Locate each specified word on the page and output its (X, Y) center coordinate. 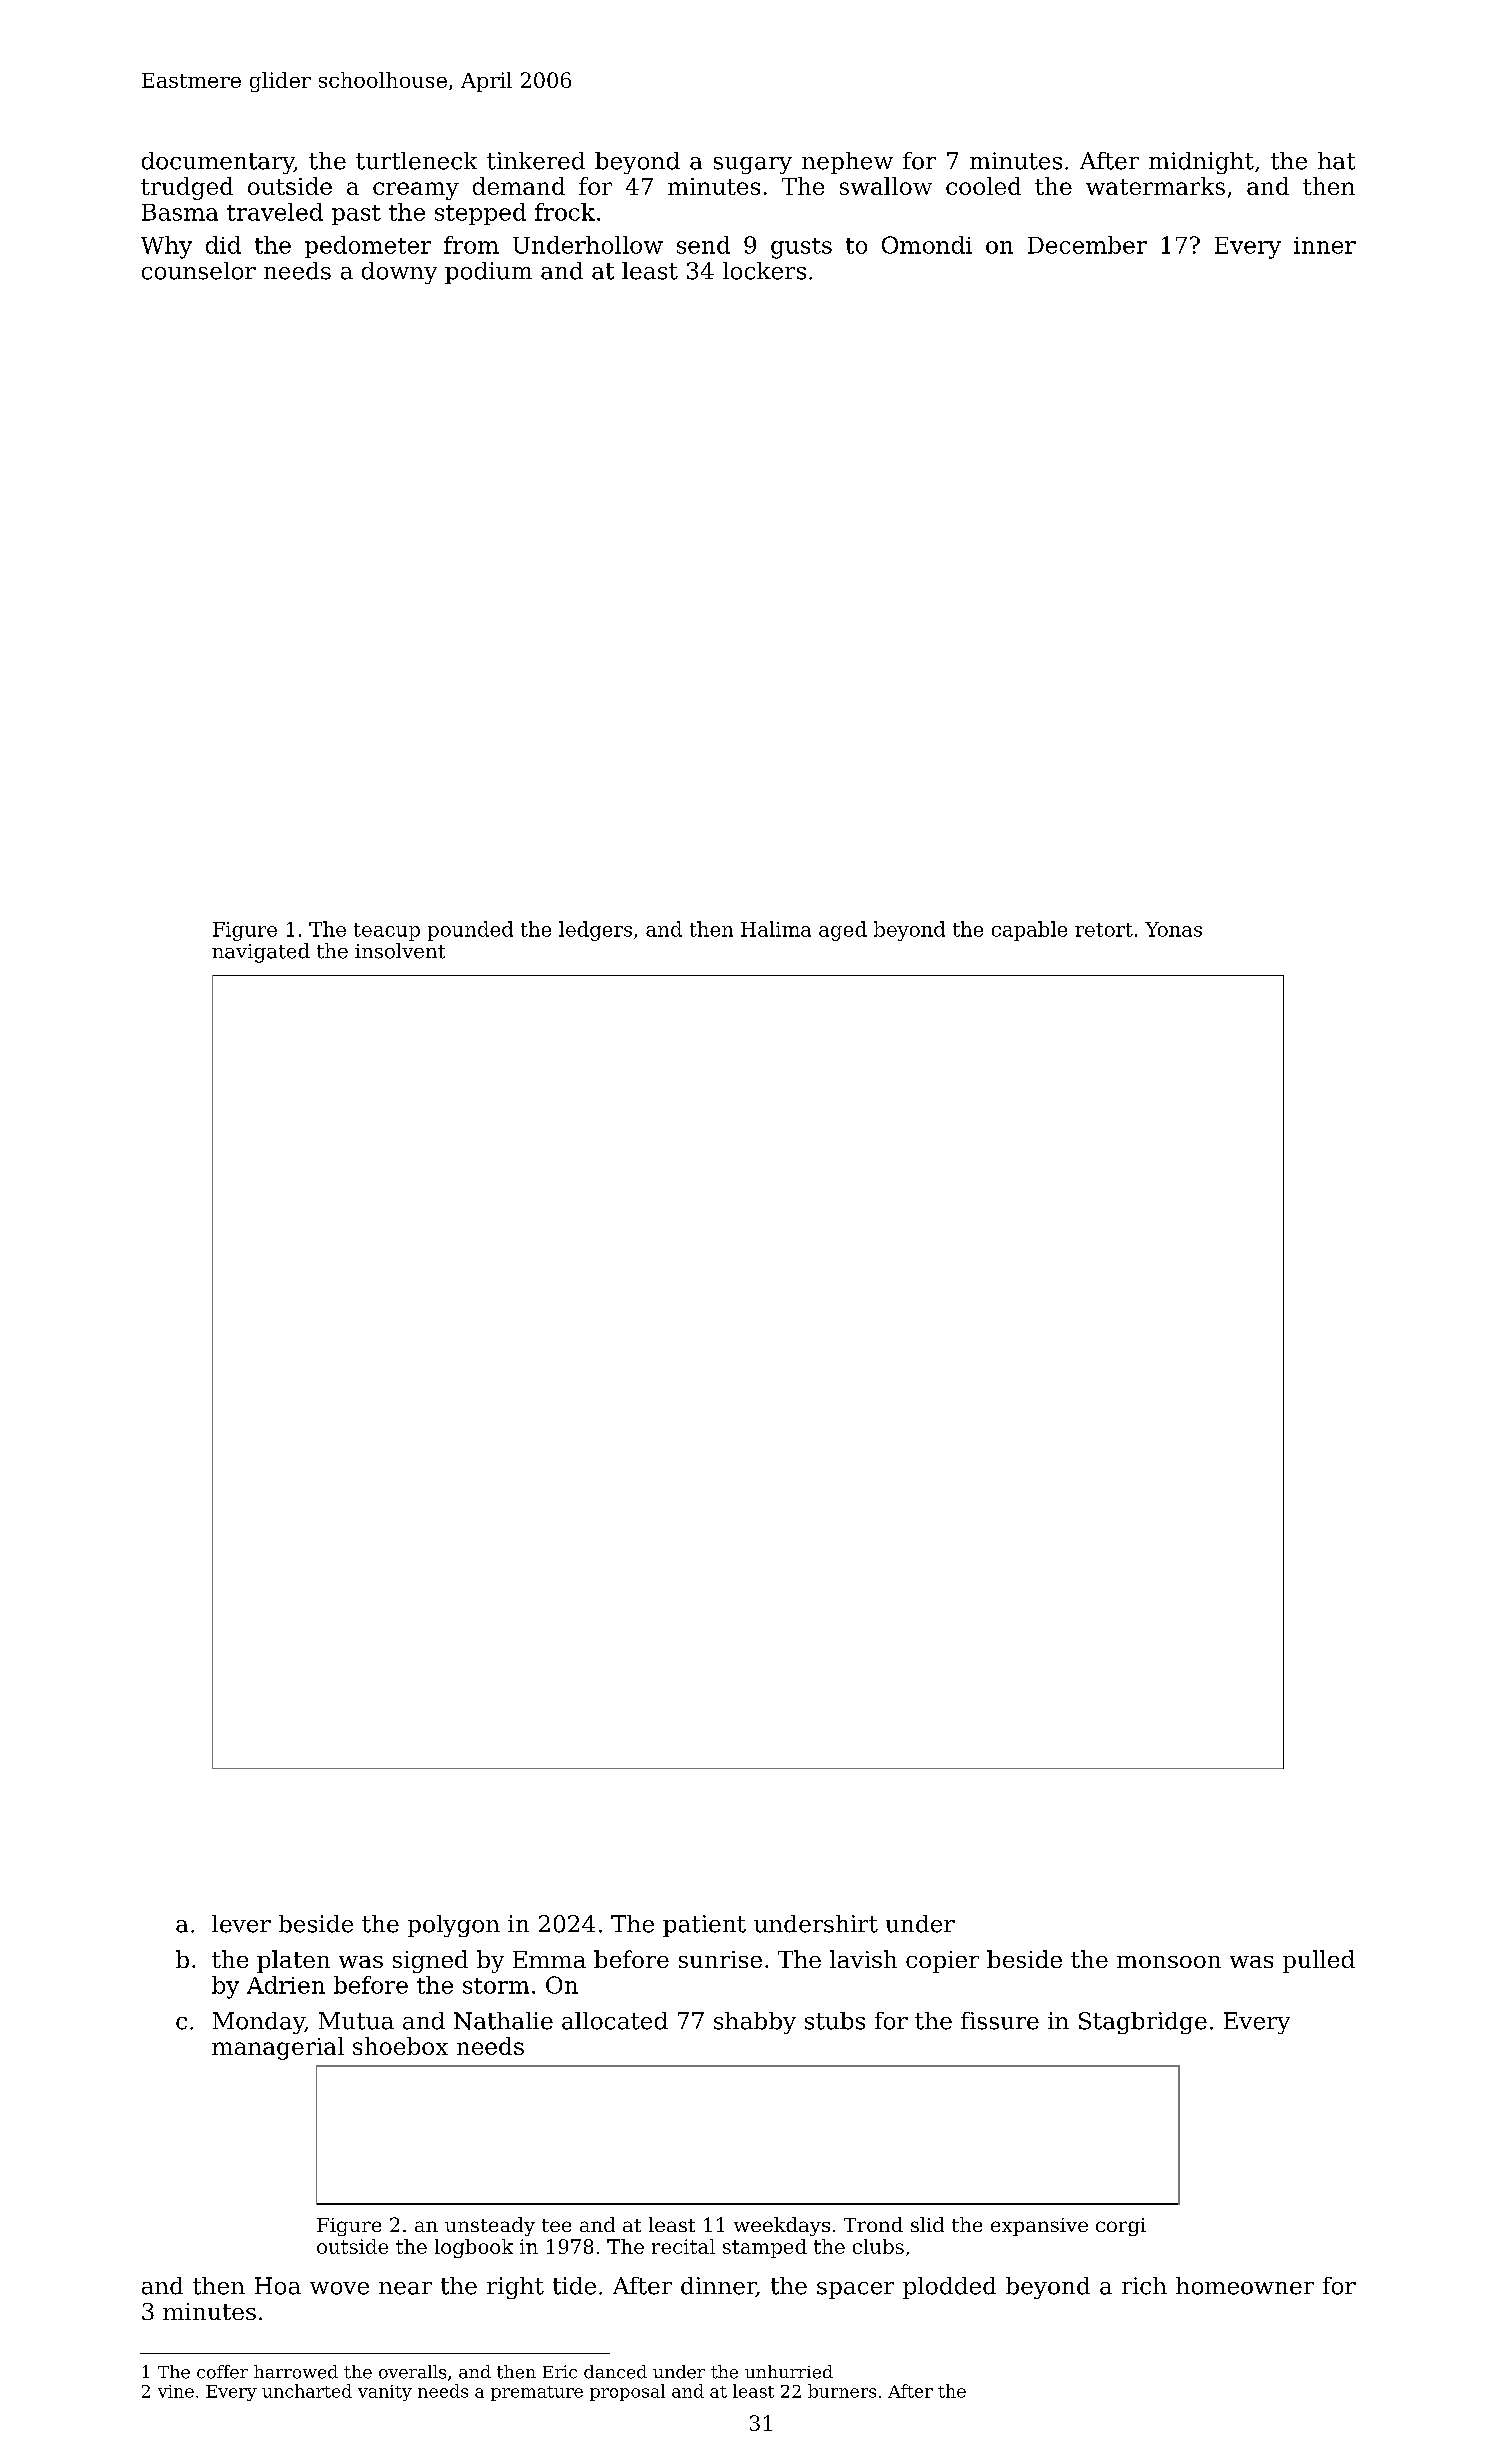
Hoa (278, 2286)
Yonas (1173, 929)
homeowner (1245, 2286)
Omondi (927, 245)
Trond (873, 2224)
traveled (275, 212)
